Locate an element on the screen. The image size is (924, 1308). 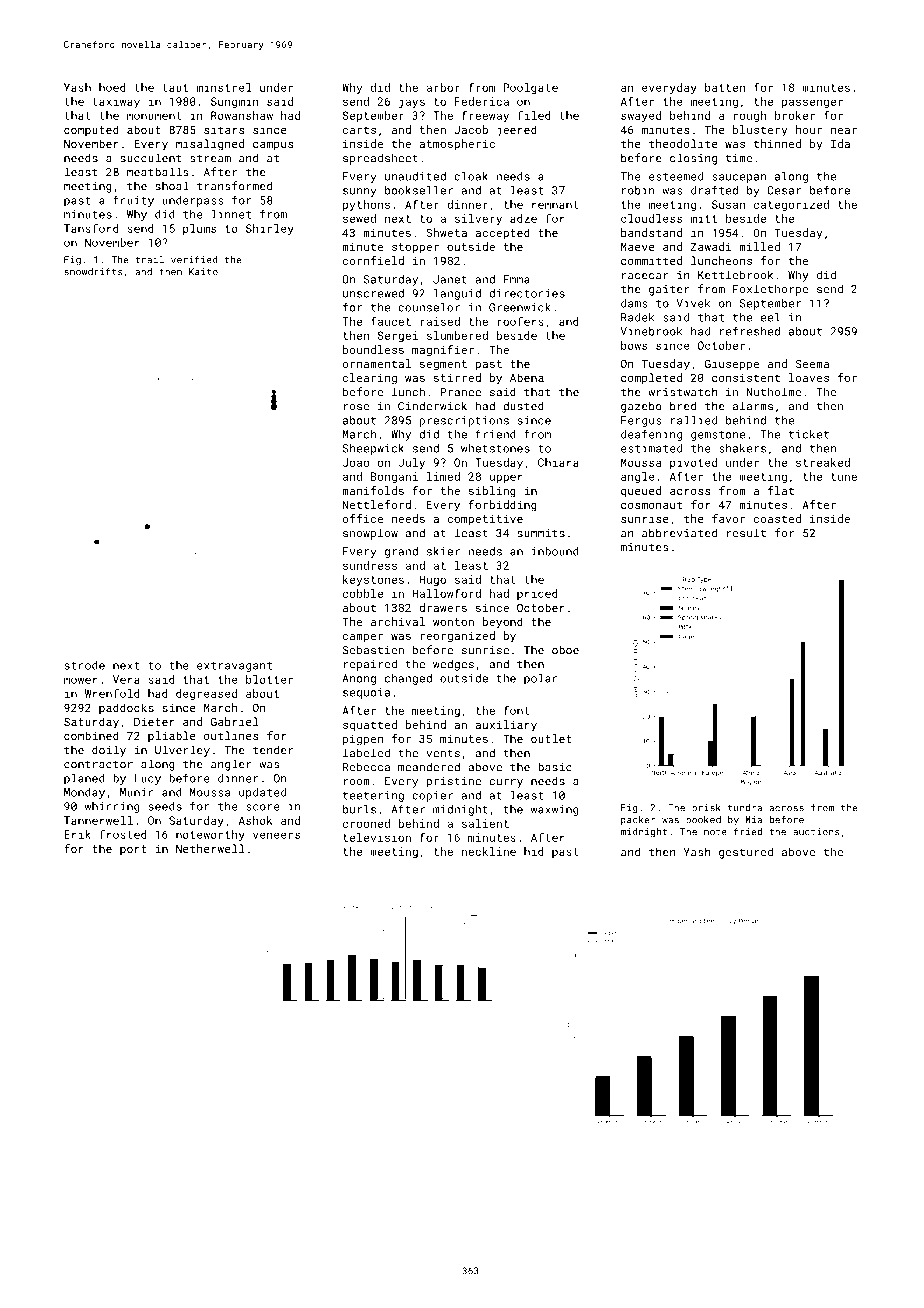
rose is located at coordinates (356, 407).
